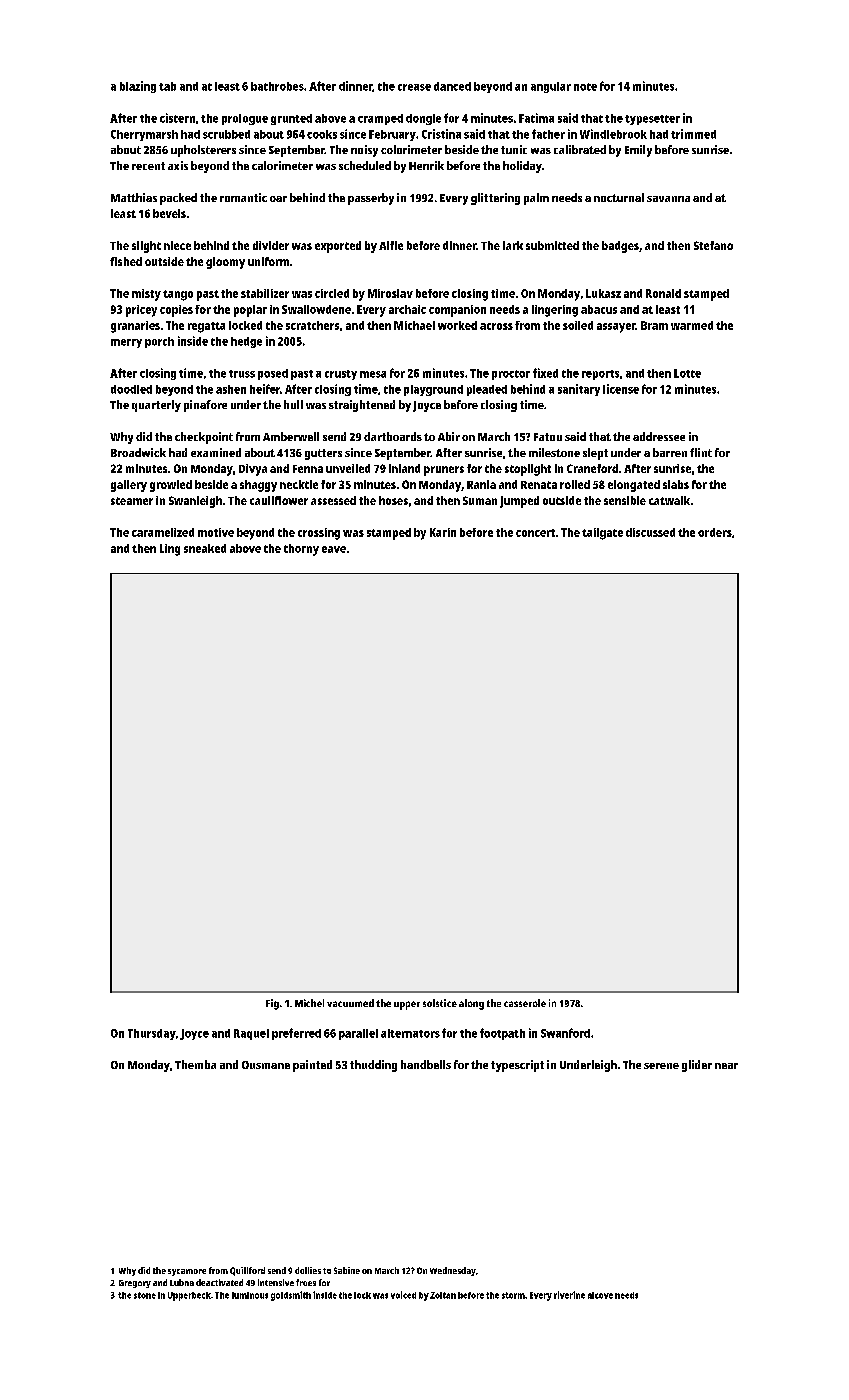 This document has width=849, height=1400. What do you see at coordinates (301, 550) in the document?
I see `thorny` at bounding box center [301, 550].
